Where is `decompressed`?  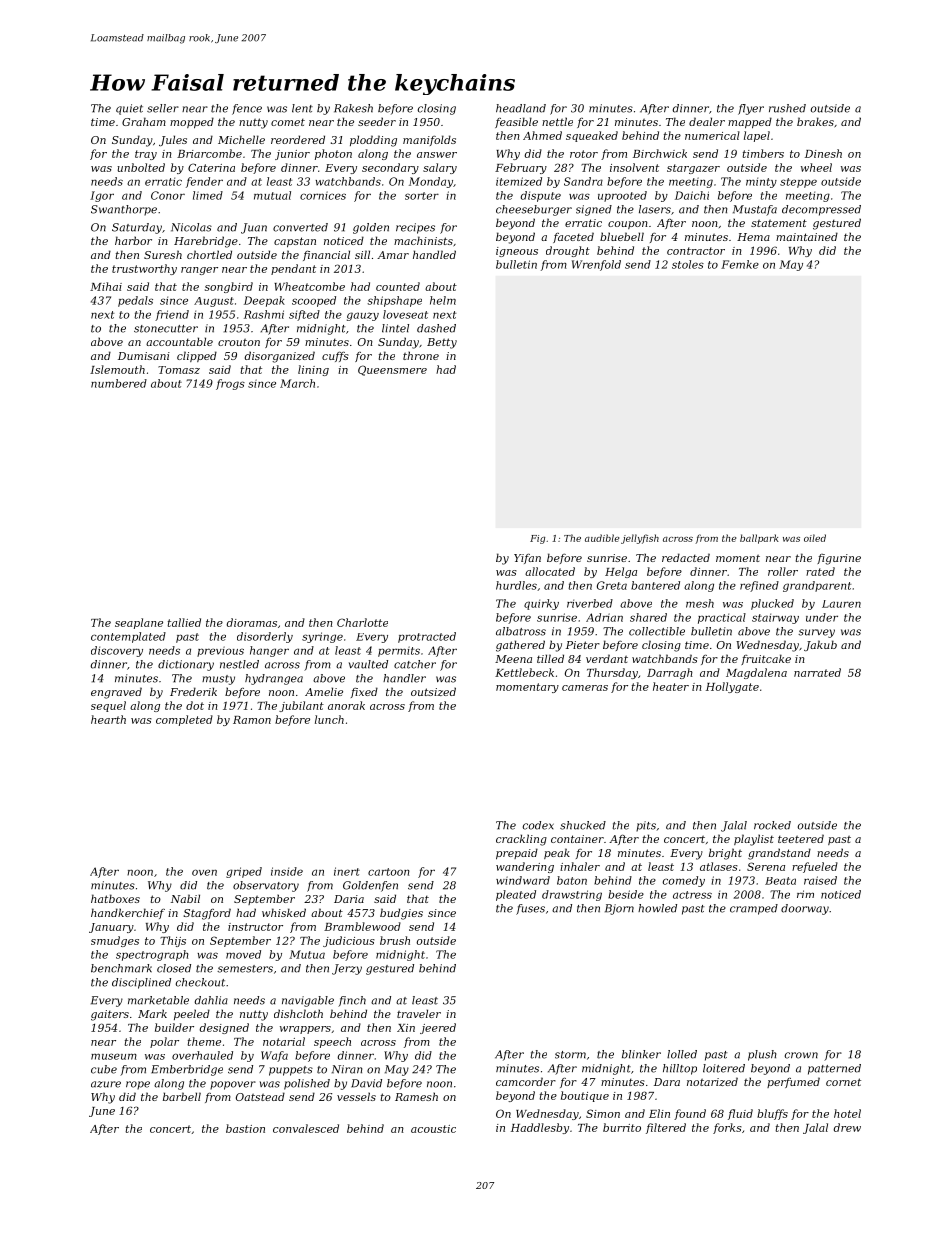 decompressed is located at coordinates (821, 210).
